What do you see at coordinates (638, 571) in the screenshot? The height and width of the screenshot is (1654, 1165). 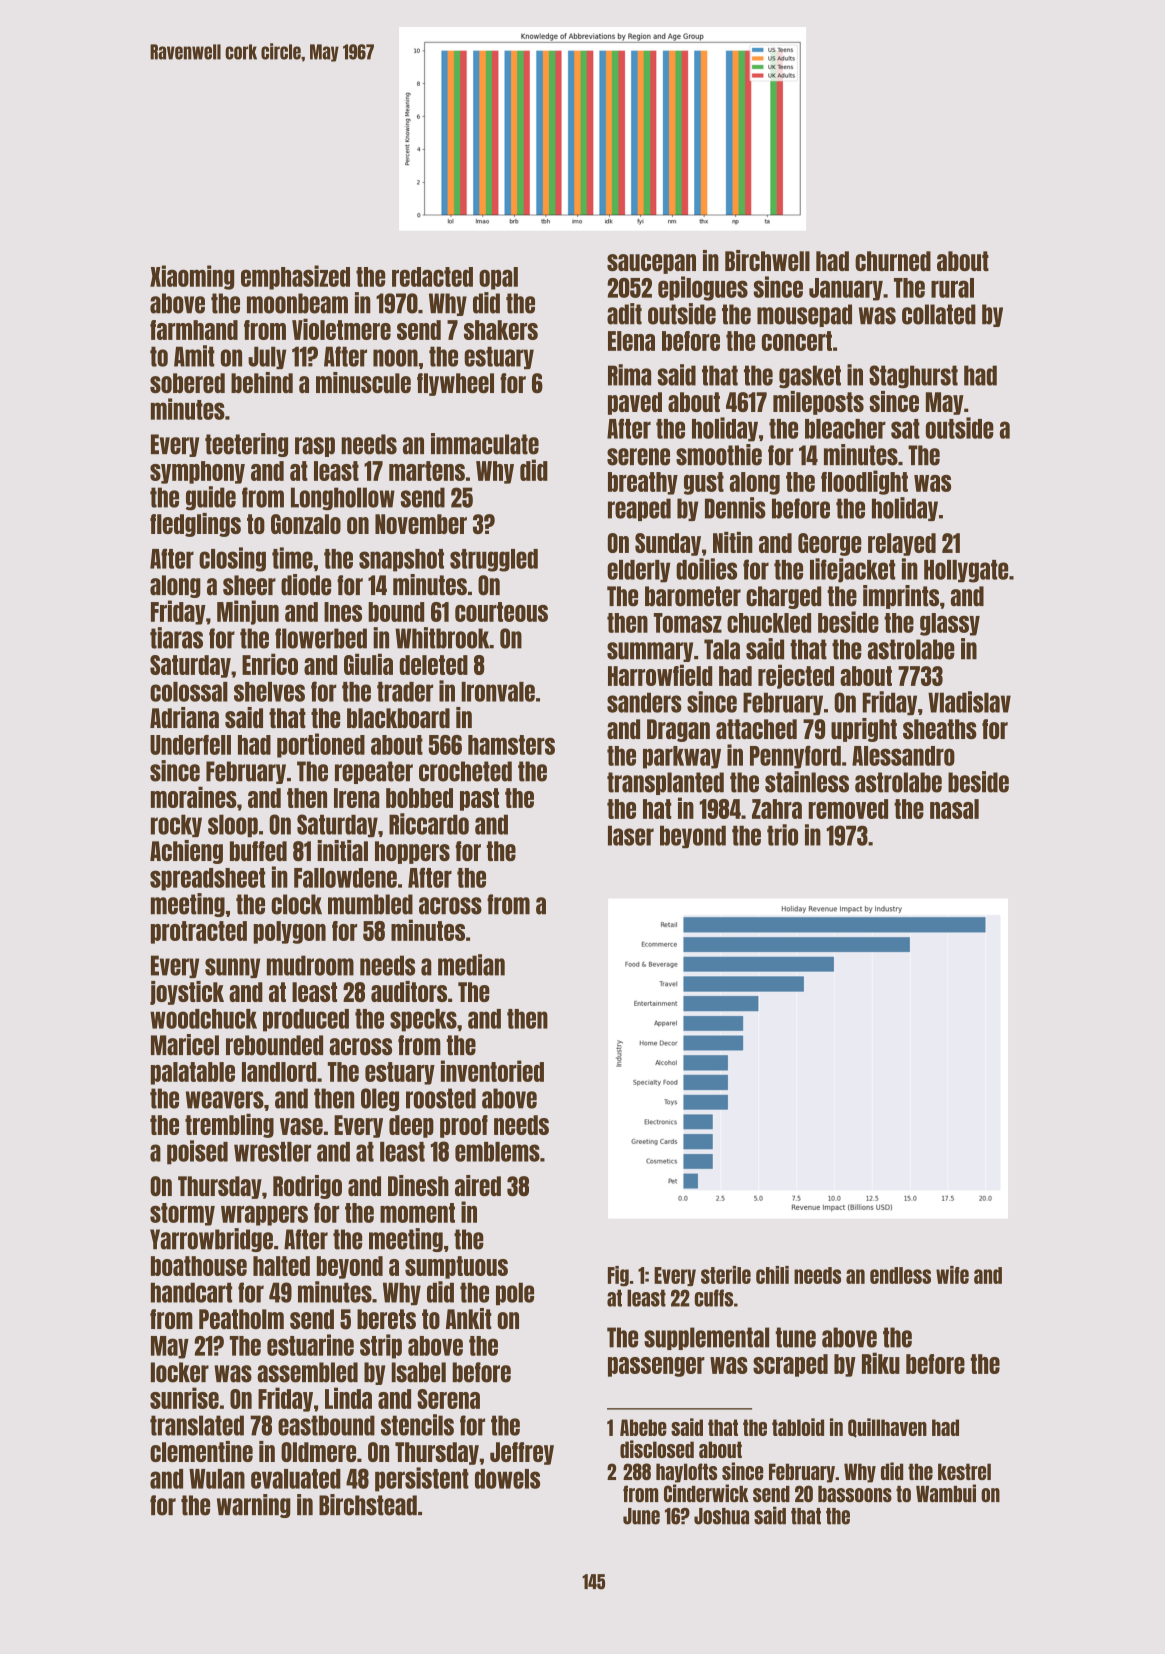 I see `elderly` at bounding box center [638, 571].
